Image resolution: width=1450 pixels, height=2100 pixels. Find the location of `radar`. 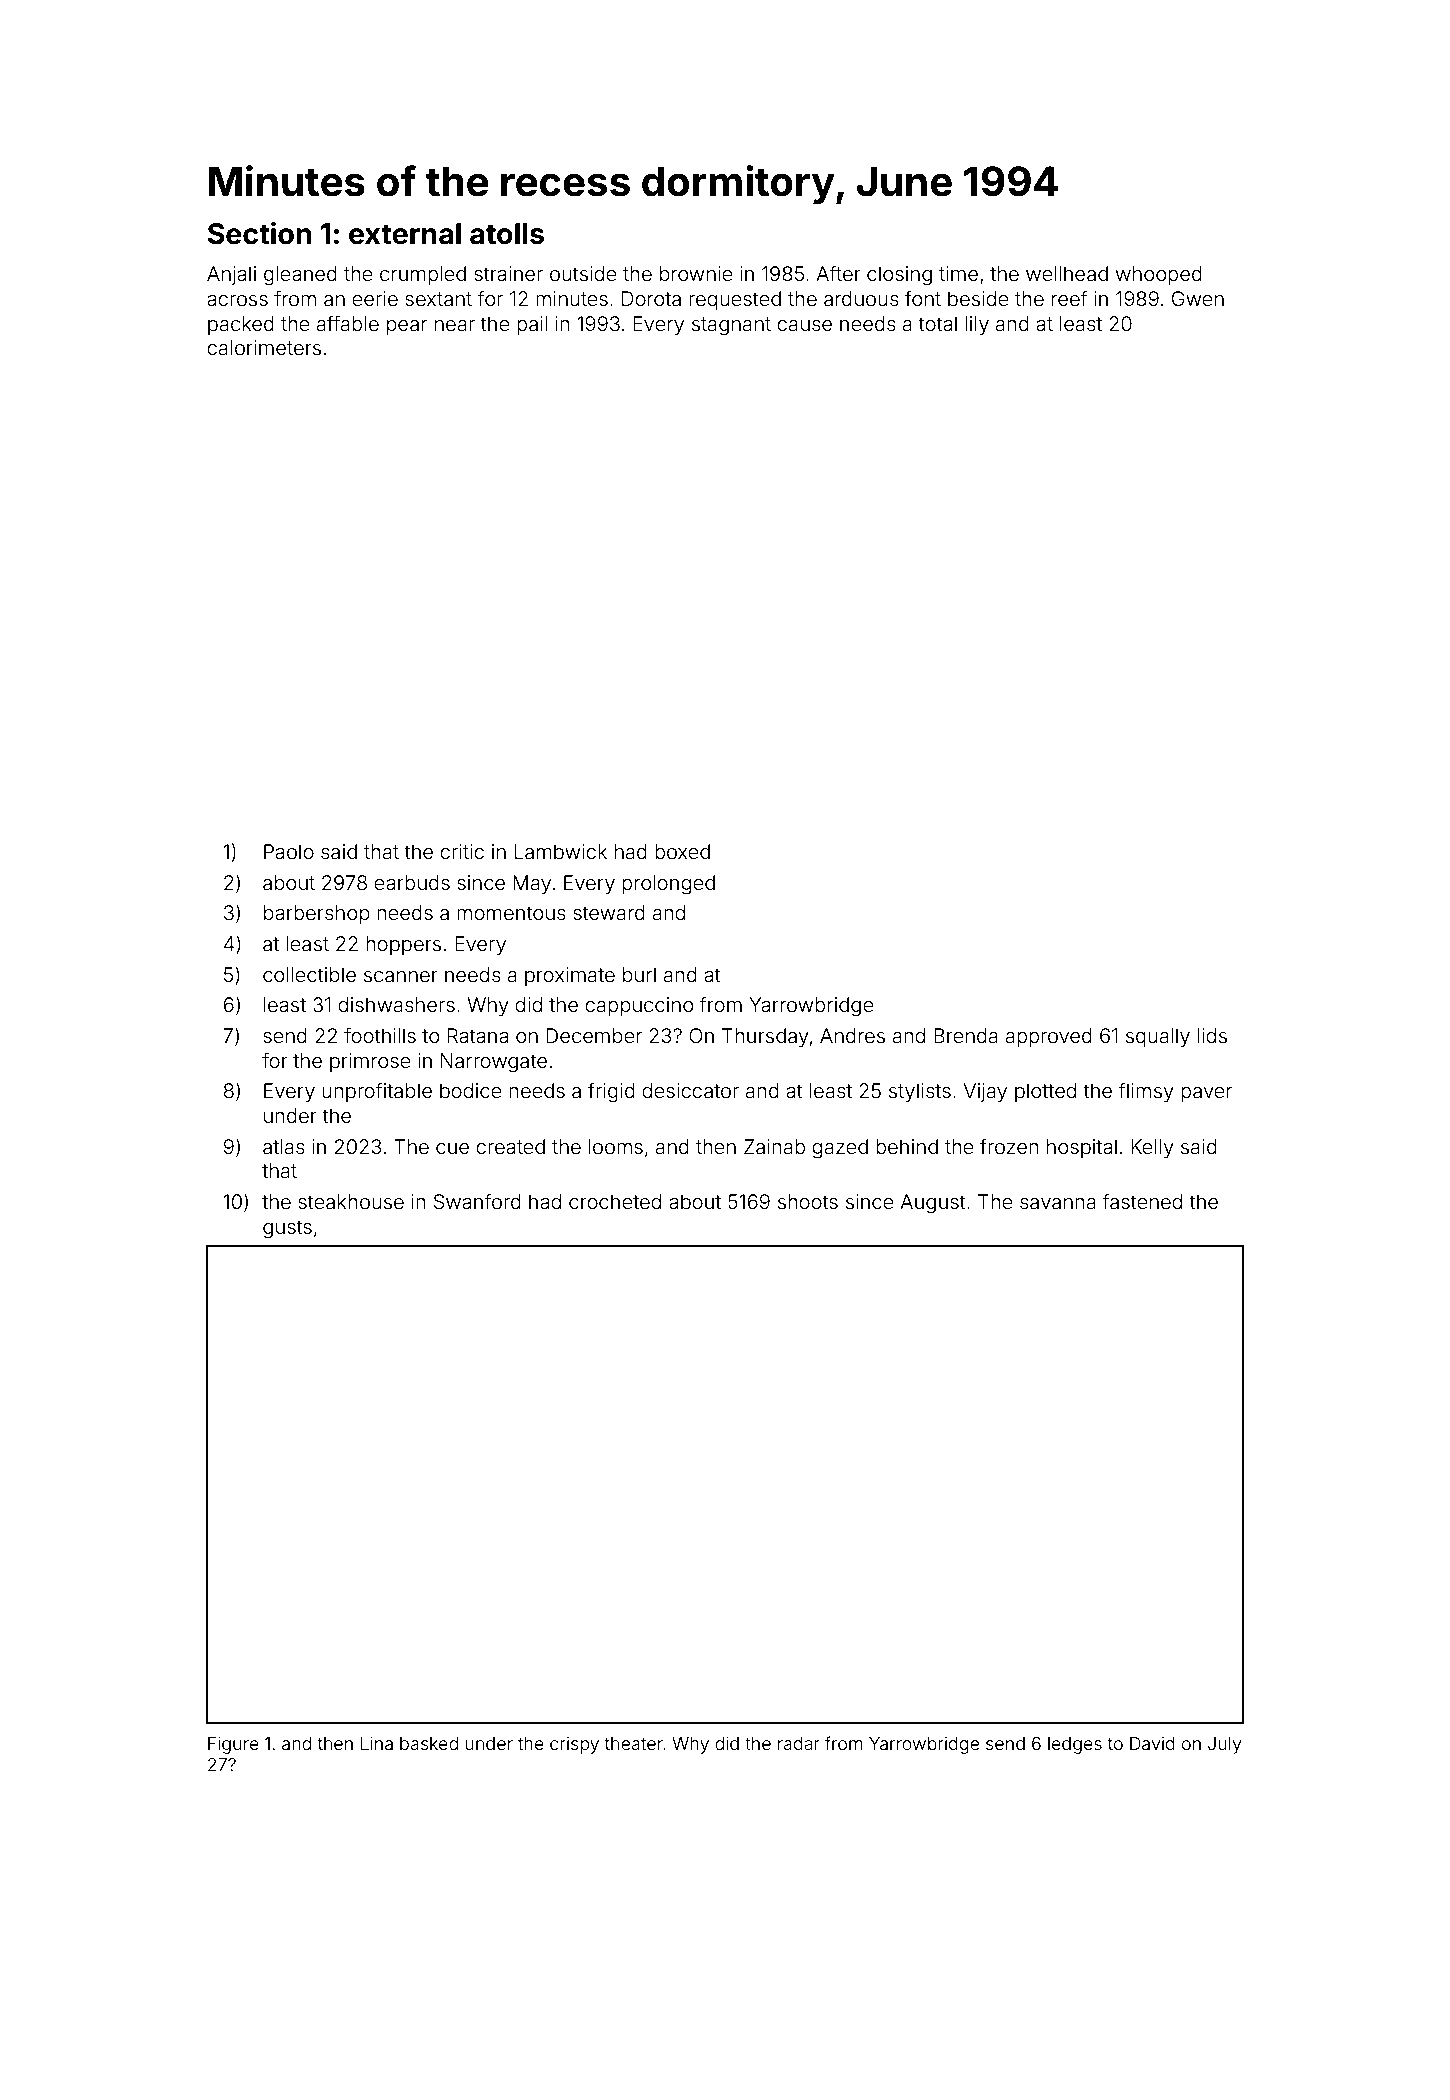

radar is located at coordinates (799, 1743).
